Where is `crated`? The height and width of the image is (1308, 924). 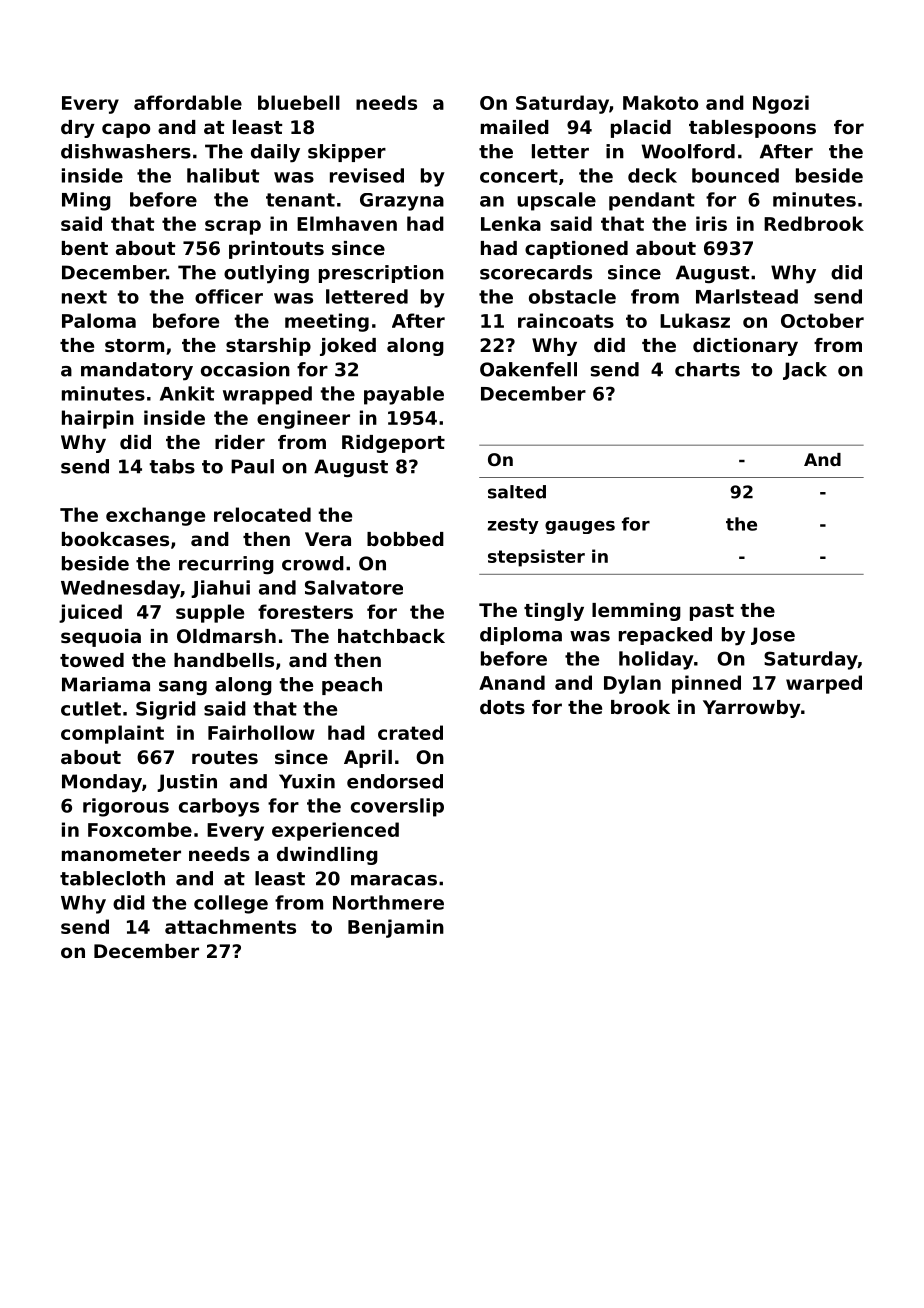
crated is located at coordinates (410, 732).
